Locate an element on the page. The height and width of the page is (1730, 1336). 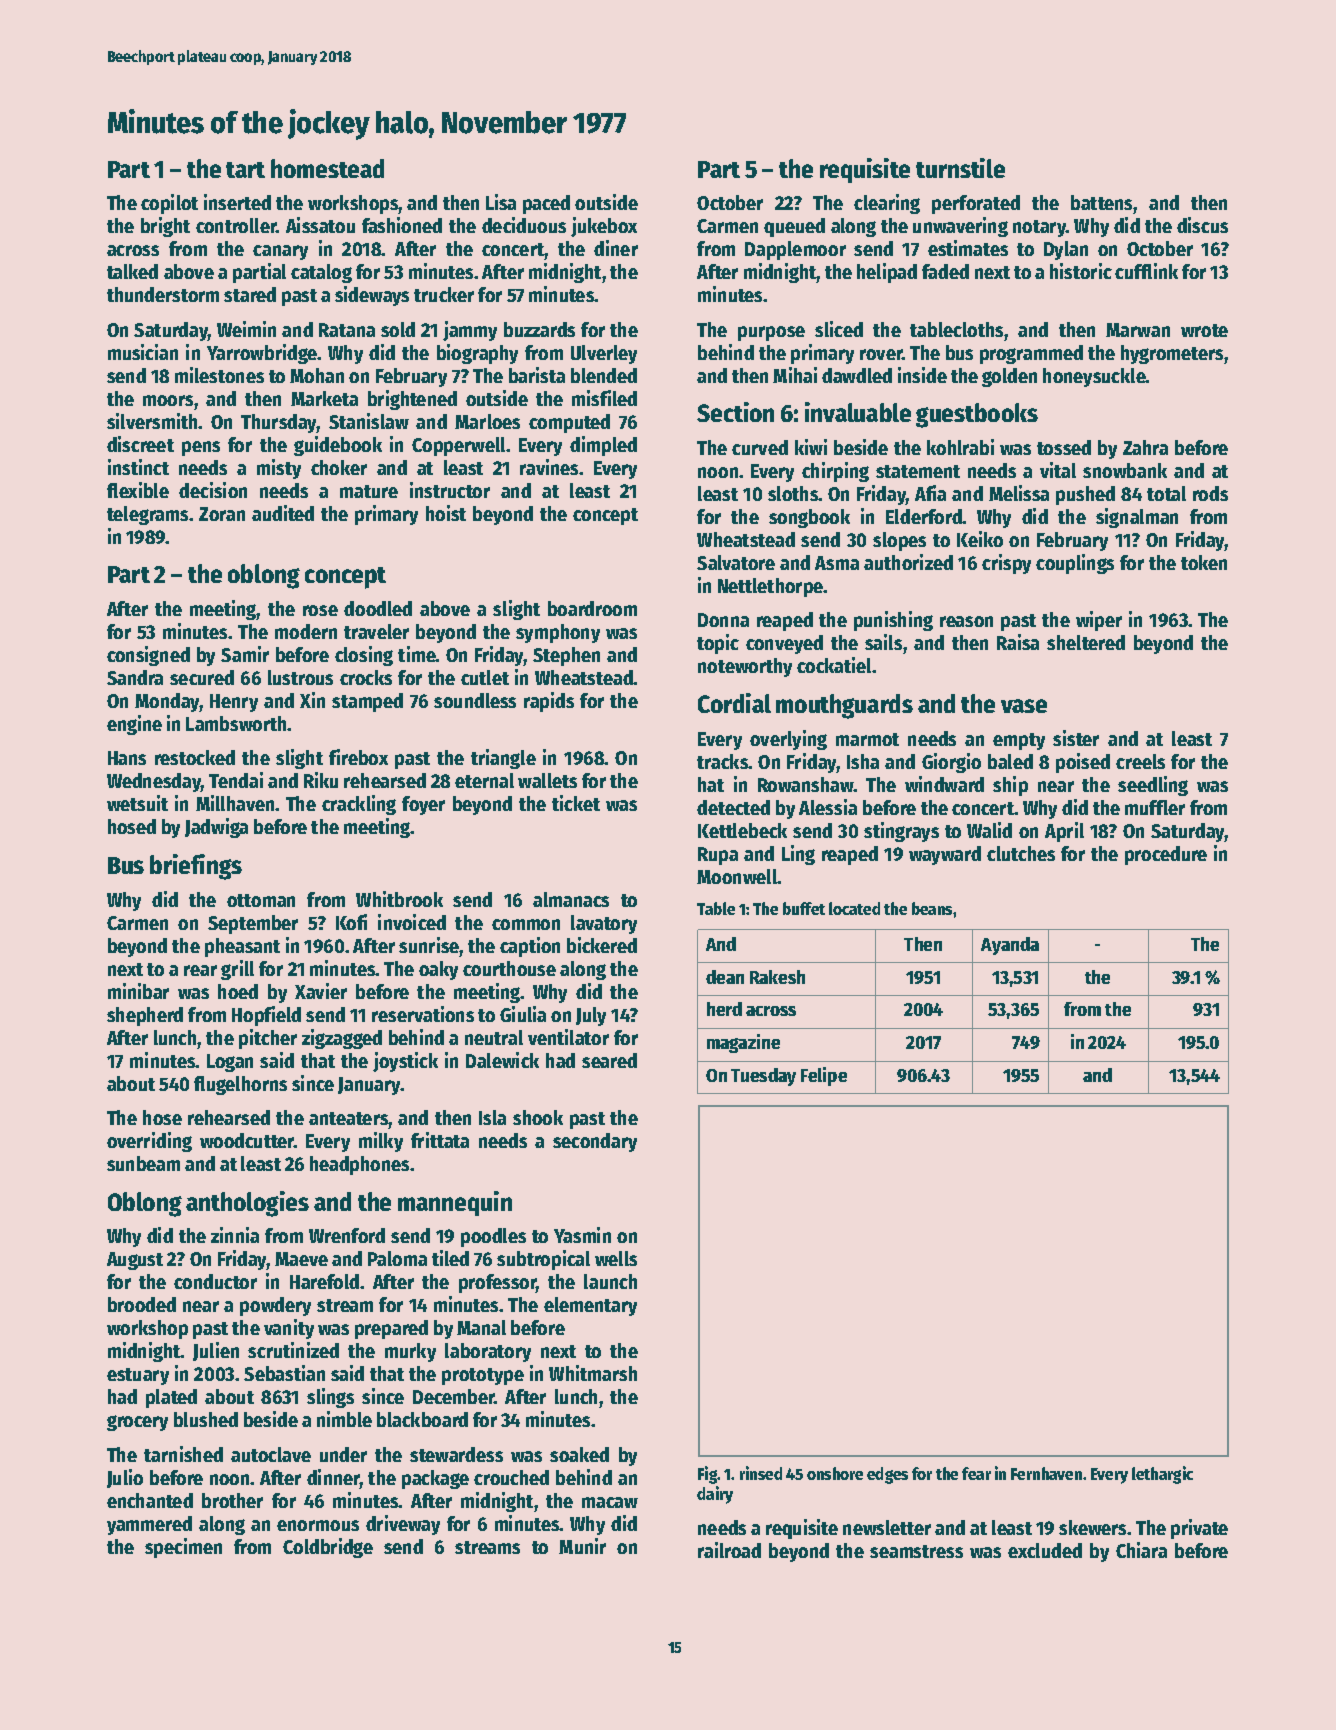
seared is located at coordinates (609, 1060).
